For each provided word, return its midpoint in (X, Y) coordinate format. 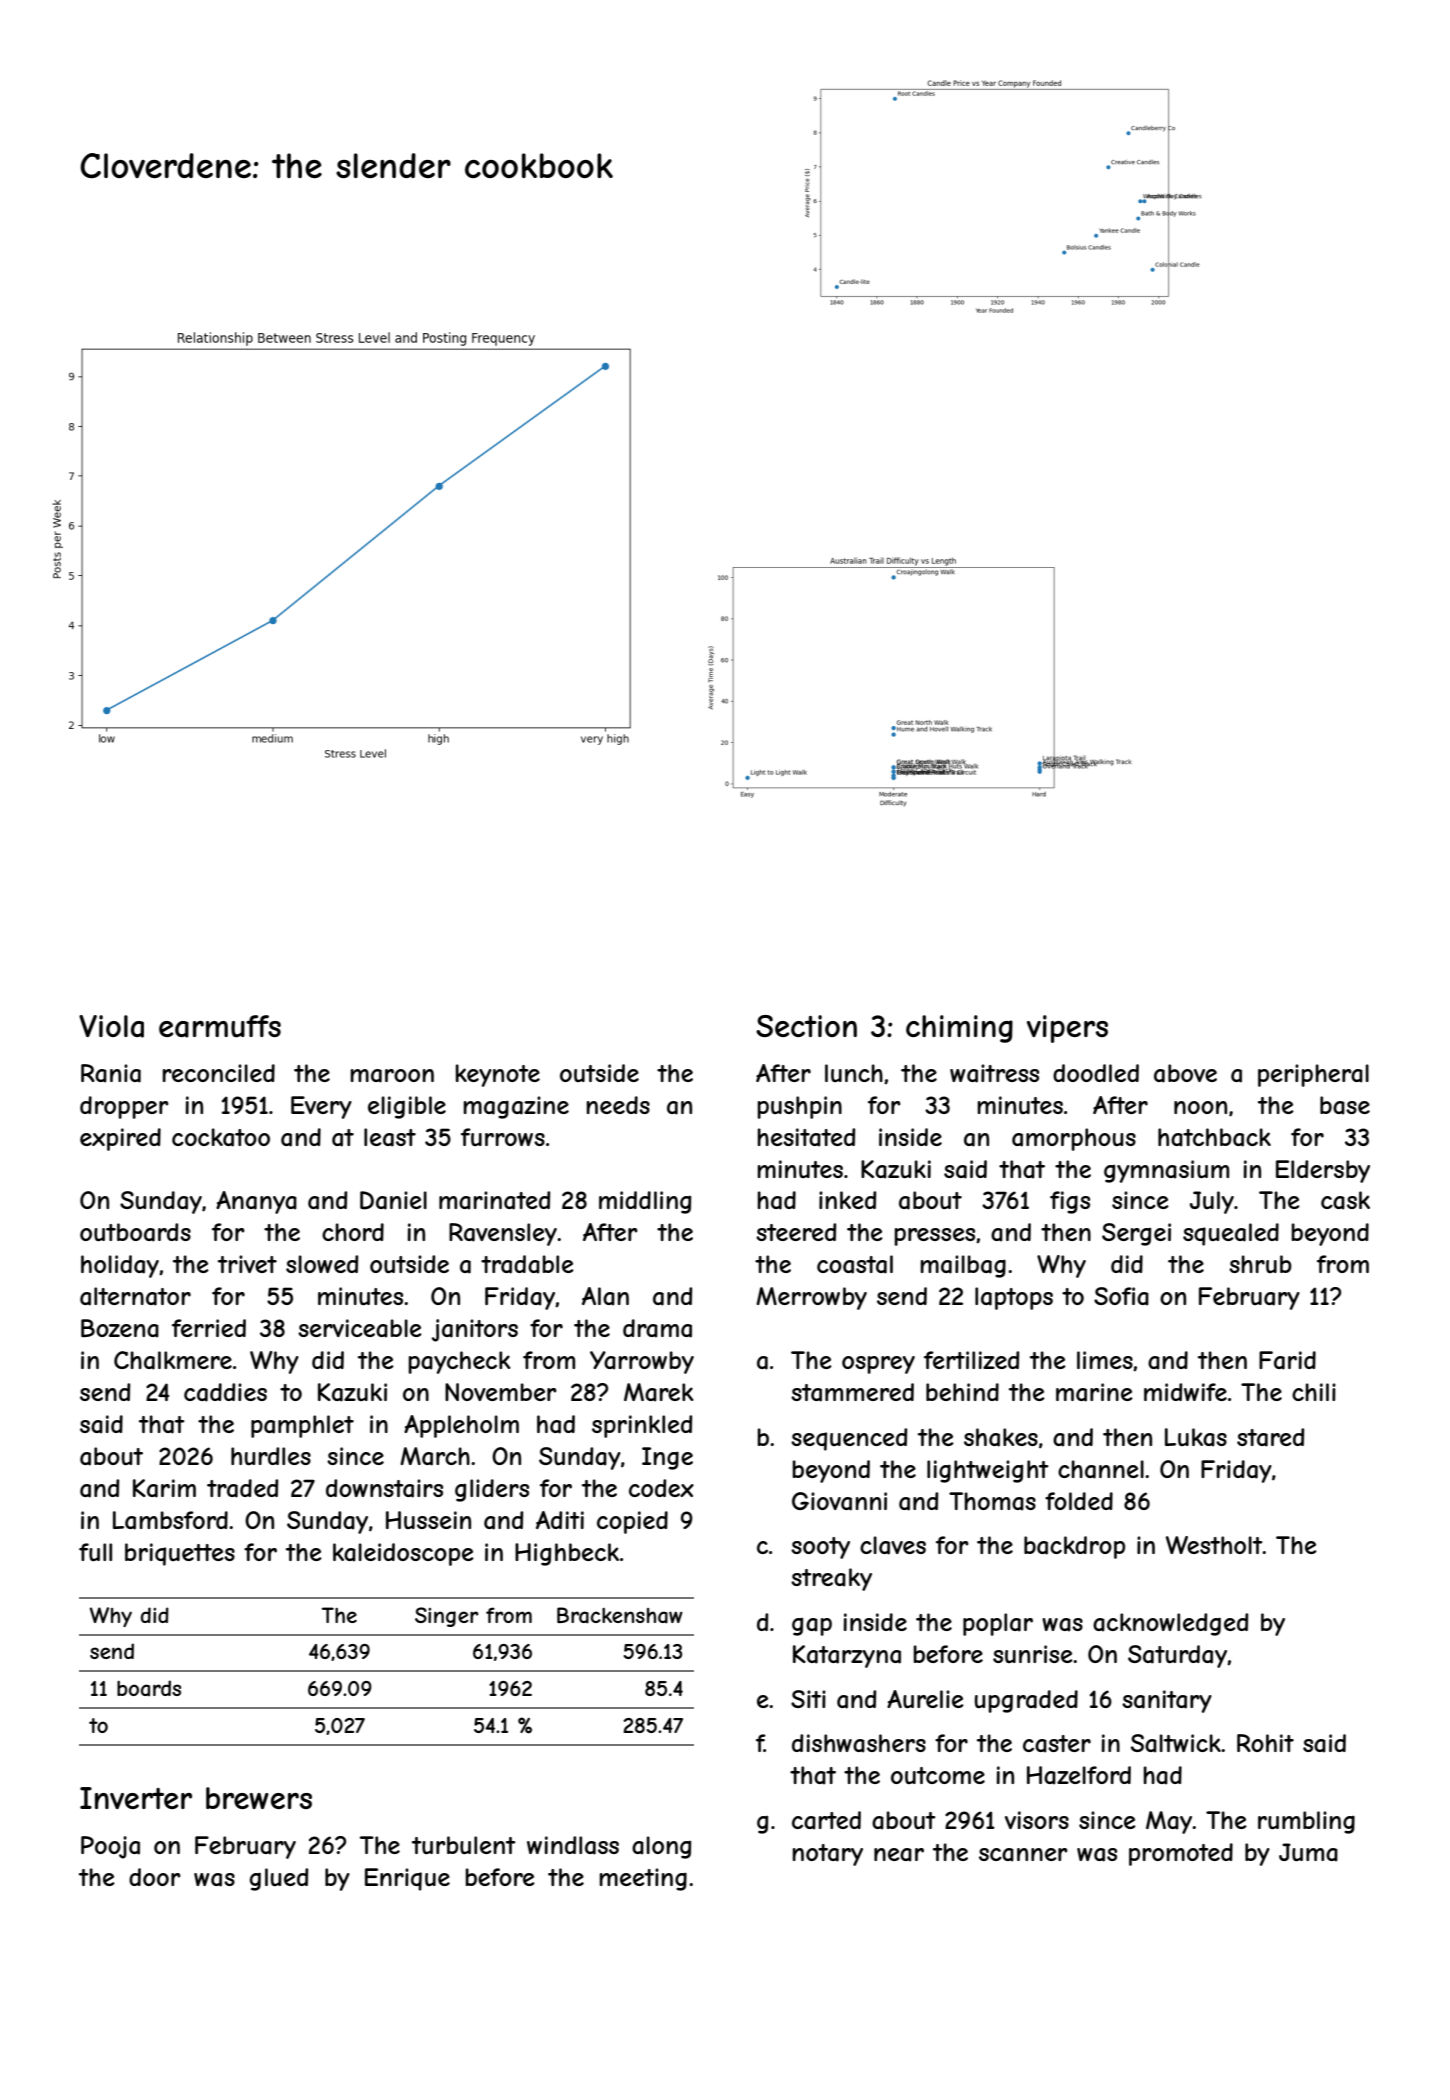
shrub (1260, 1264)
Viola (111, 1026)
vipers (1067, 1029)
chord (353, 1232)
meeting (643, 1879)
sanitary (1167, 1701)
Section (806, 1026)
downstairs (384, 1488)
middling (645, 1202)
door (155, 1877)
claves (893, 1545)
